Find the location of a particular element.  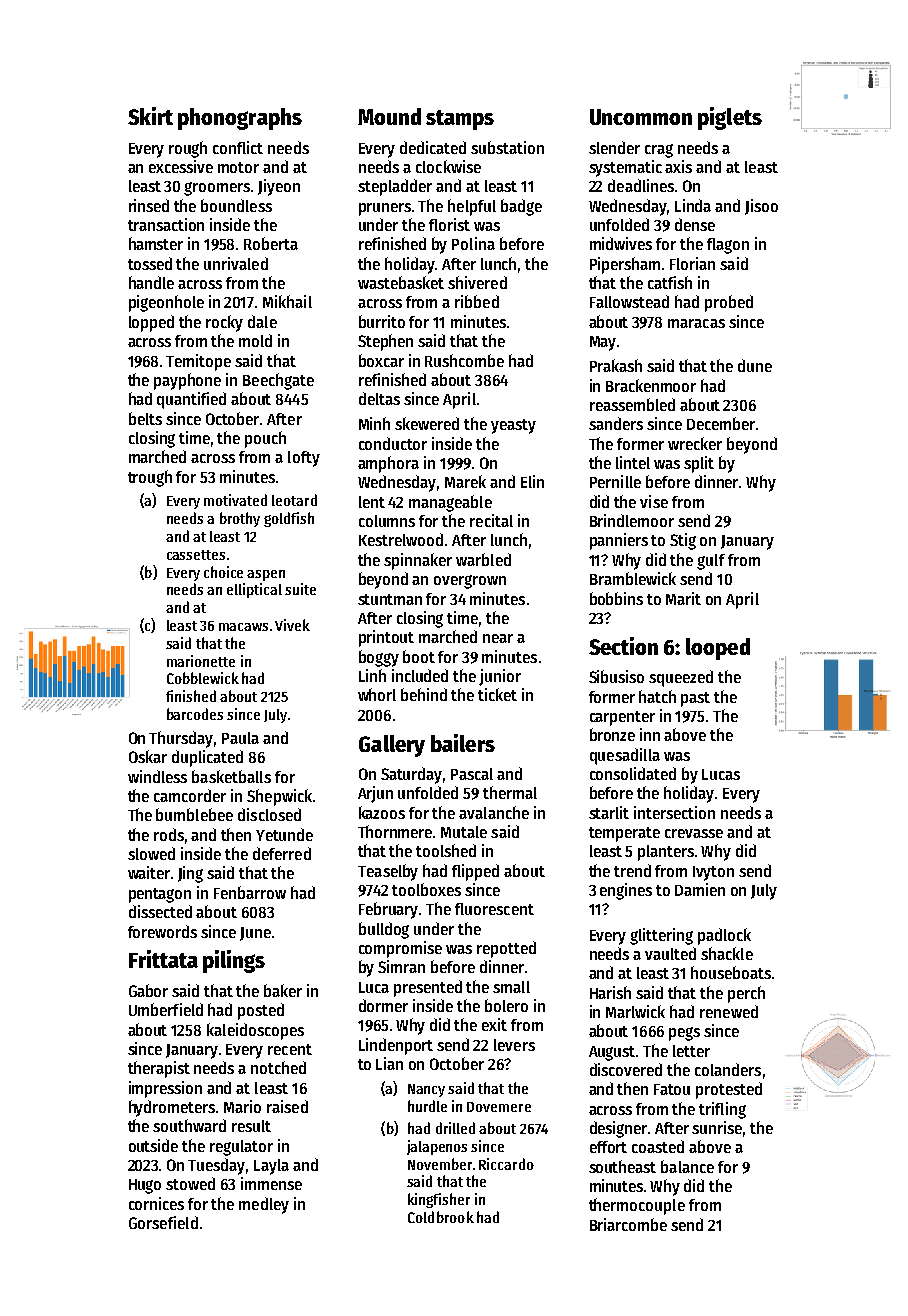

transaction is located at coordinates (166, 224).
